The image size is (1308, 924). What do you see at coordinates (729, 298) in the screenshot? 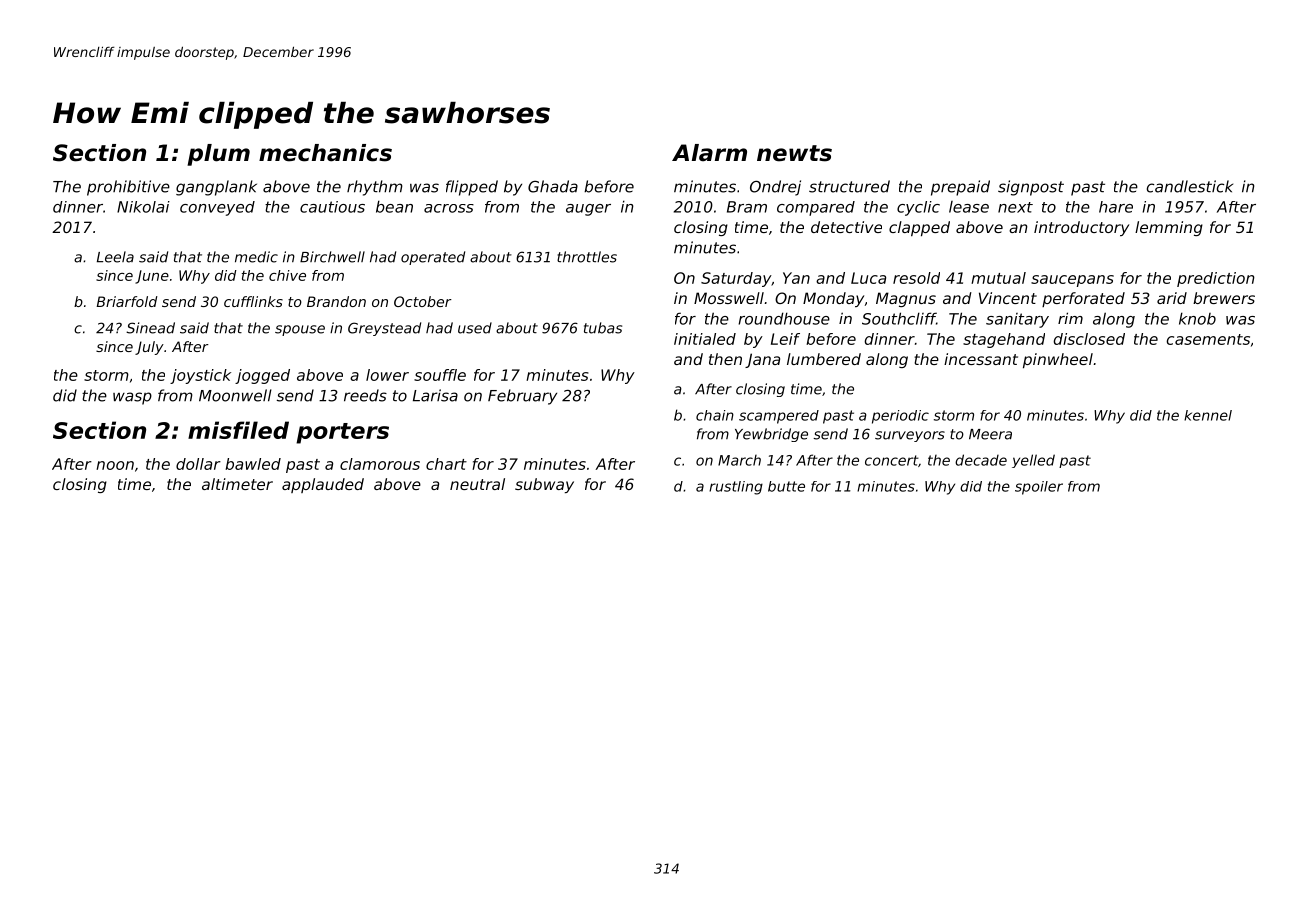
I see `Mosswell` at bounding box center [729, 298].
